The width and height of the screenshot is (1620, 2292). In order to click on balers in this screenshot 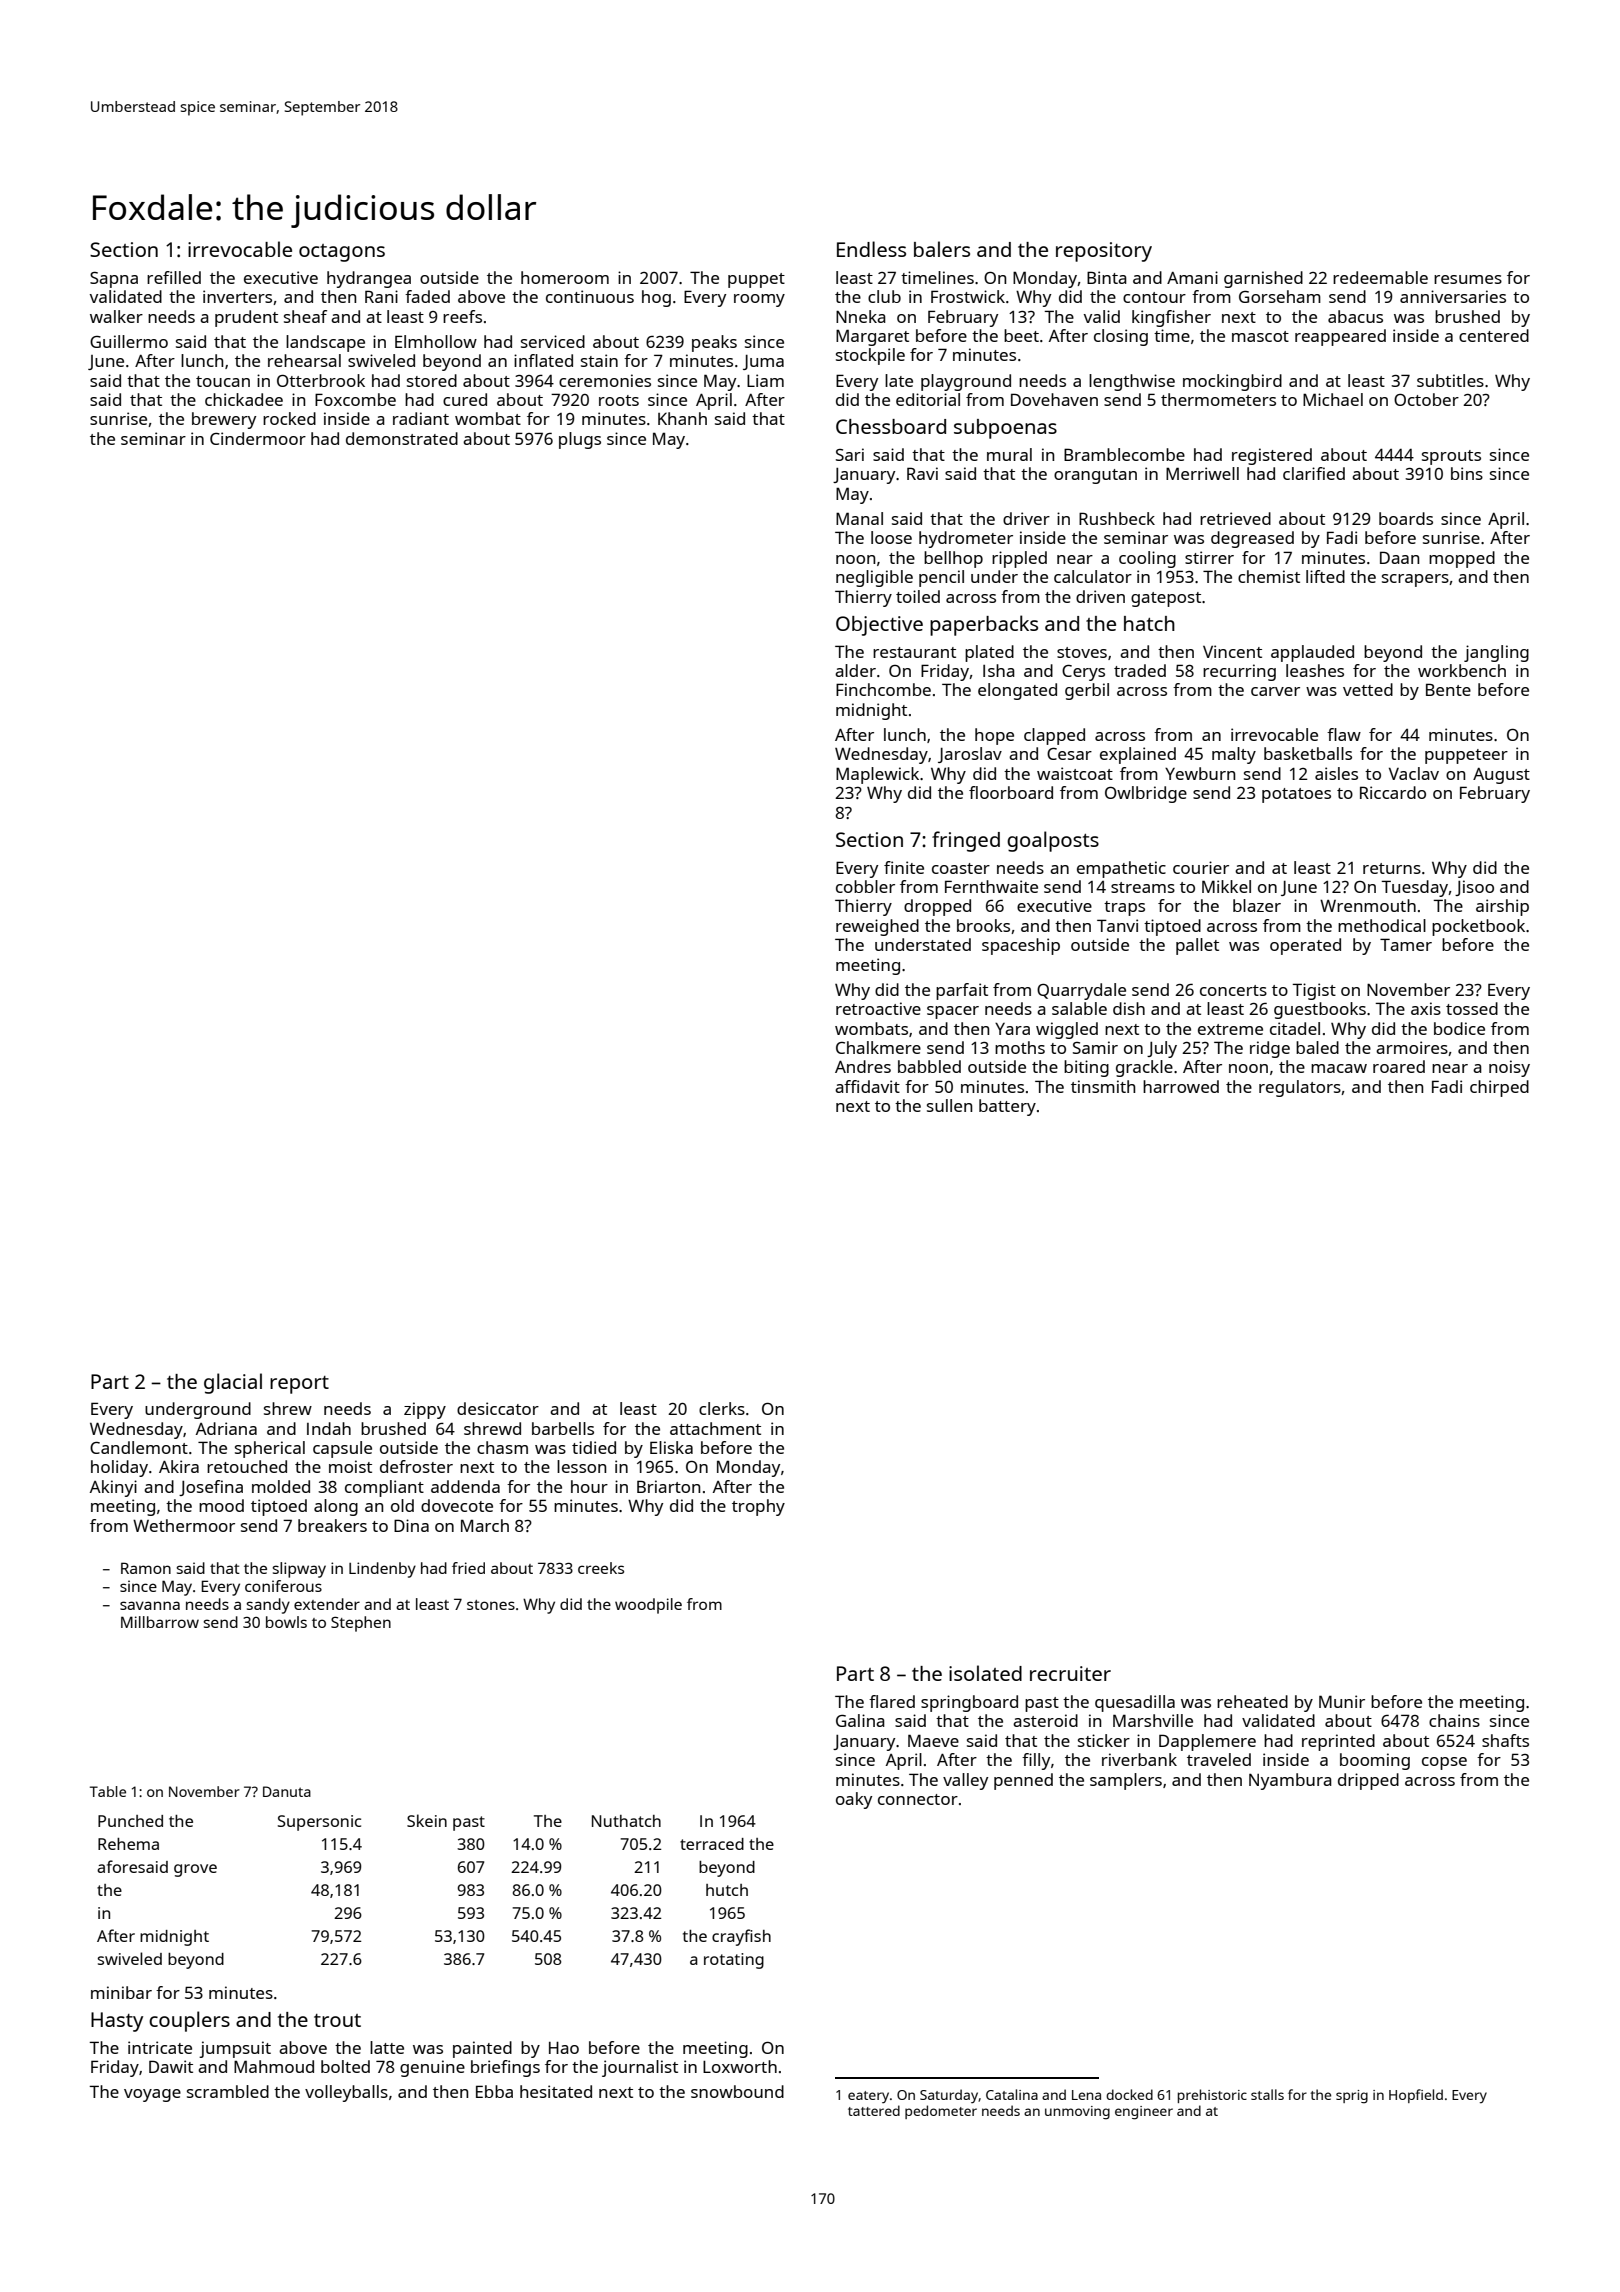, I will do `click(942, 249)`.
